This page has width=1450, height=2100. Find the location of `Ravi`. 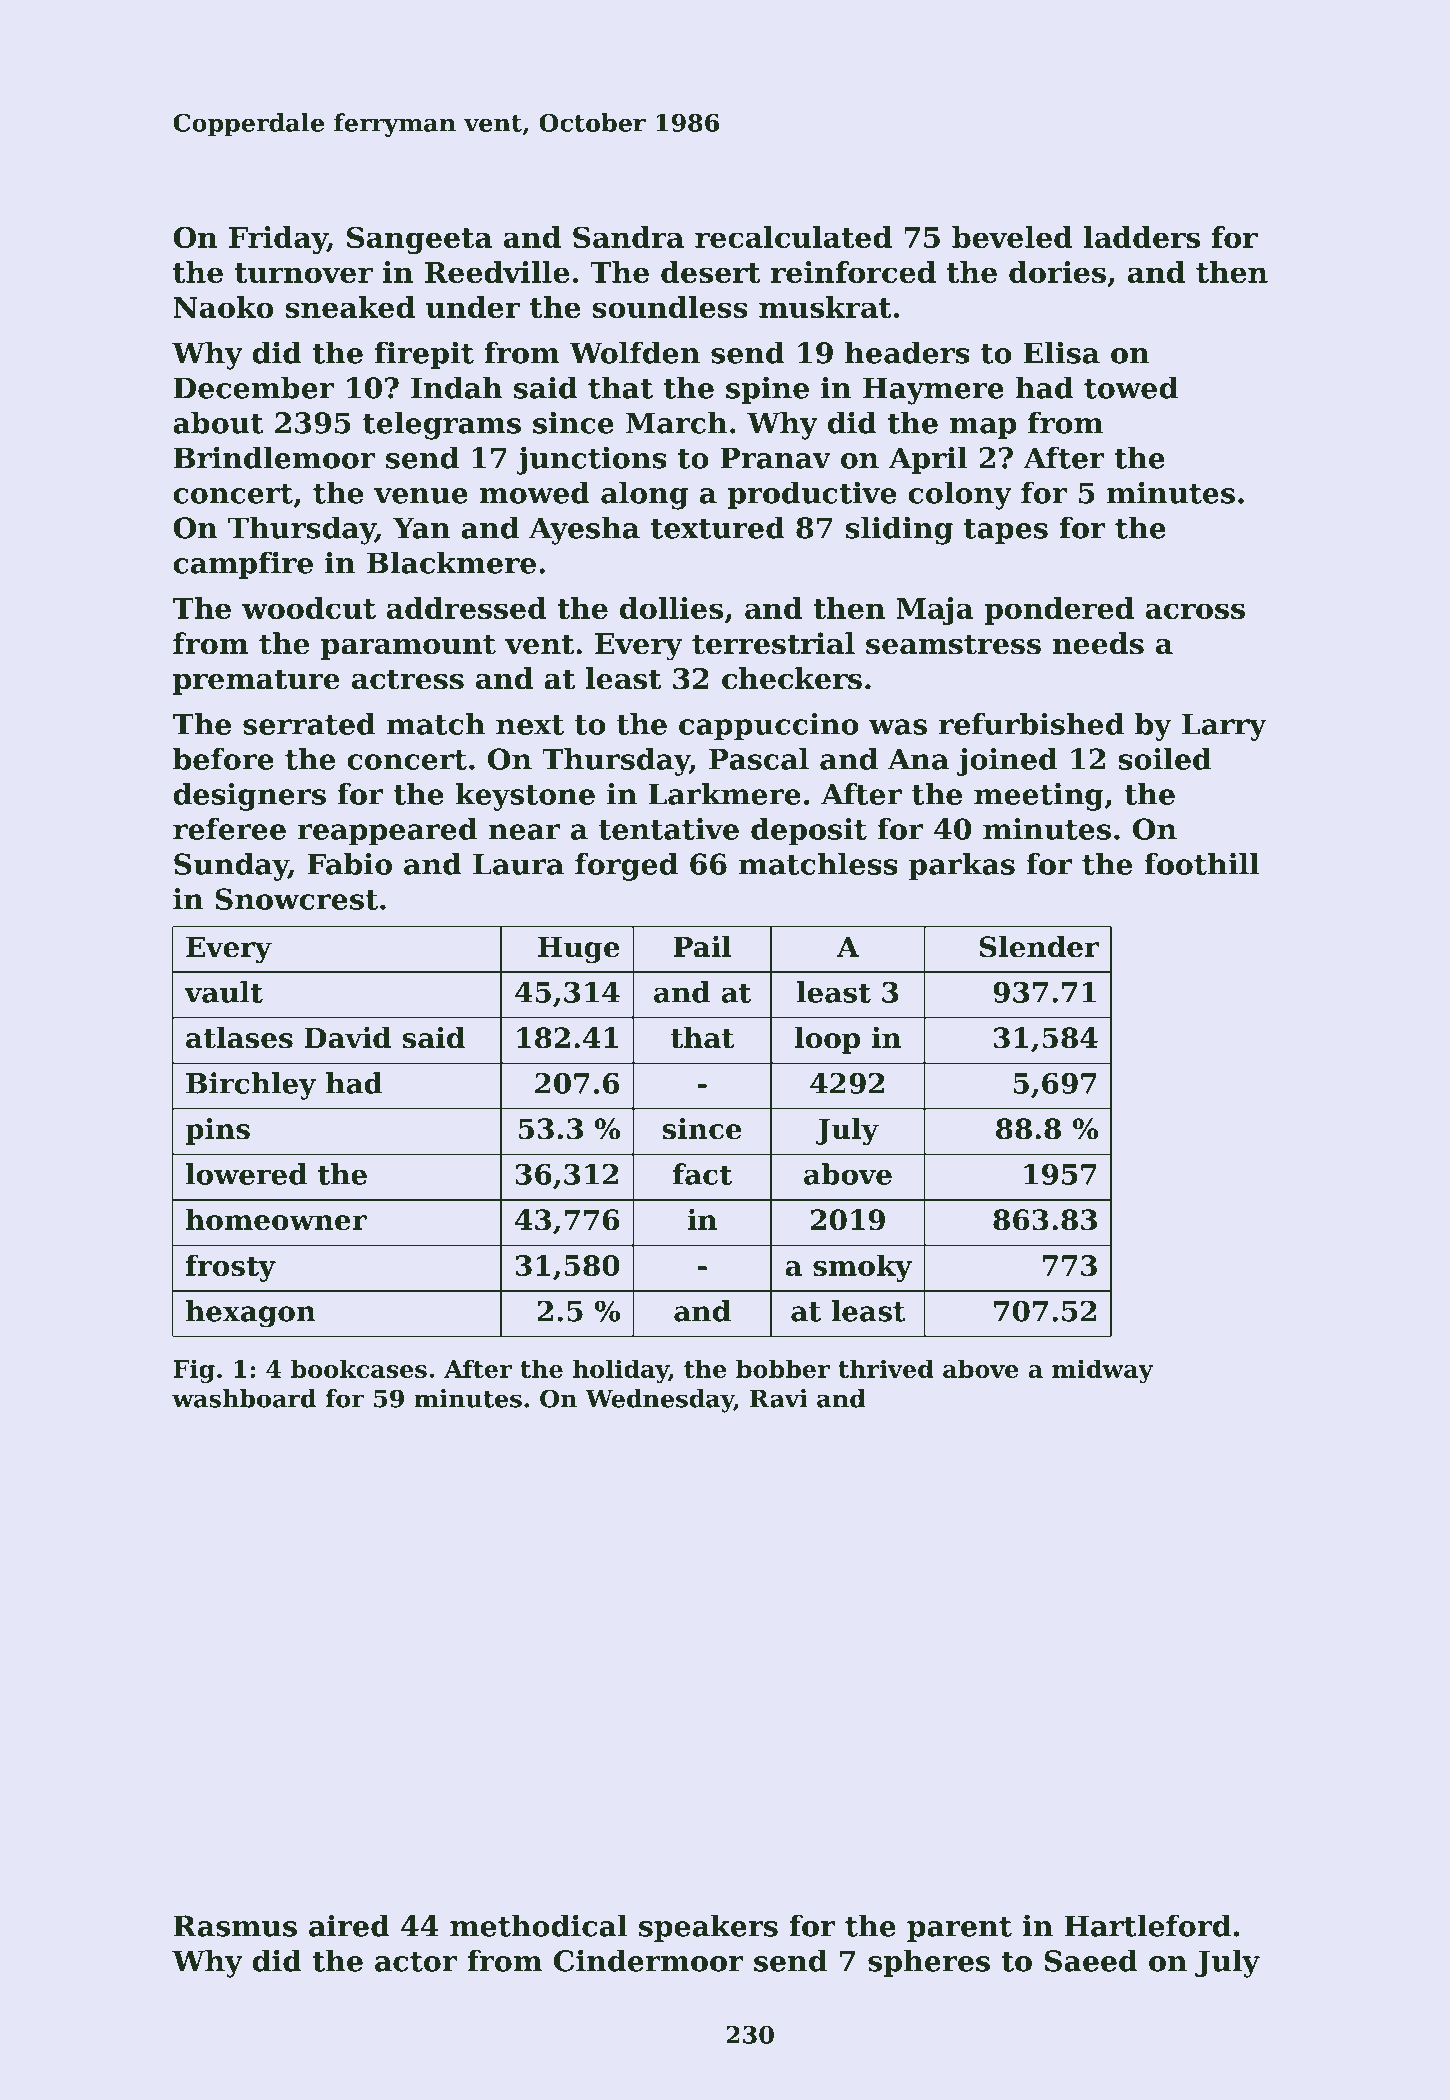

Ravi is located at coordinates (779, 1398).
